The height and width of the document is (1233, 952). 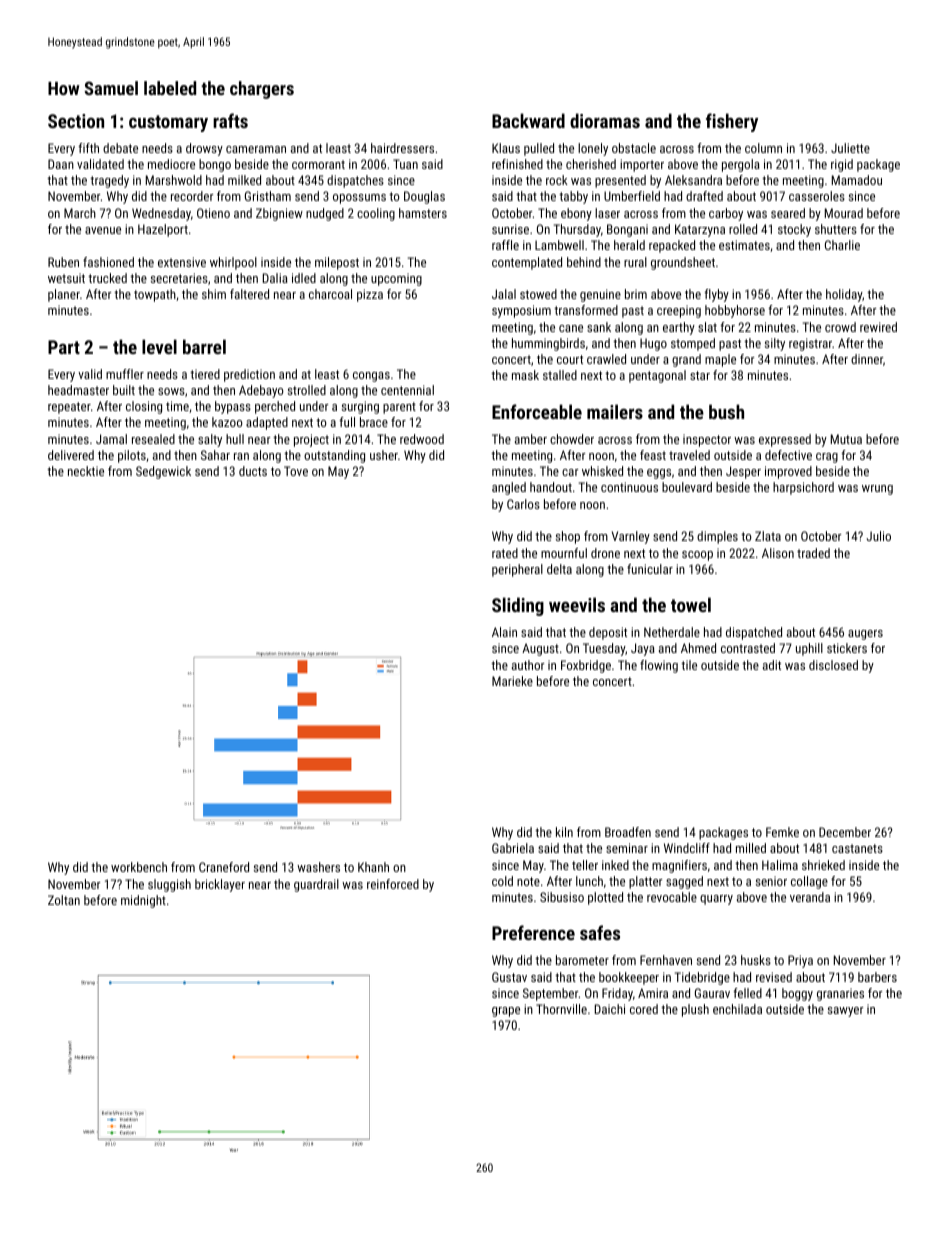 I want to click on rafts, so click(x=230, y=120).
